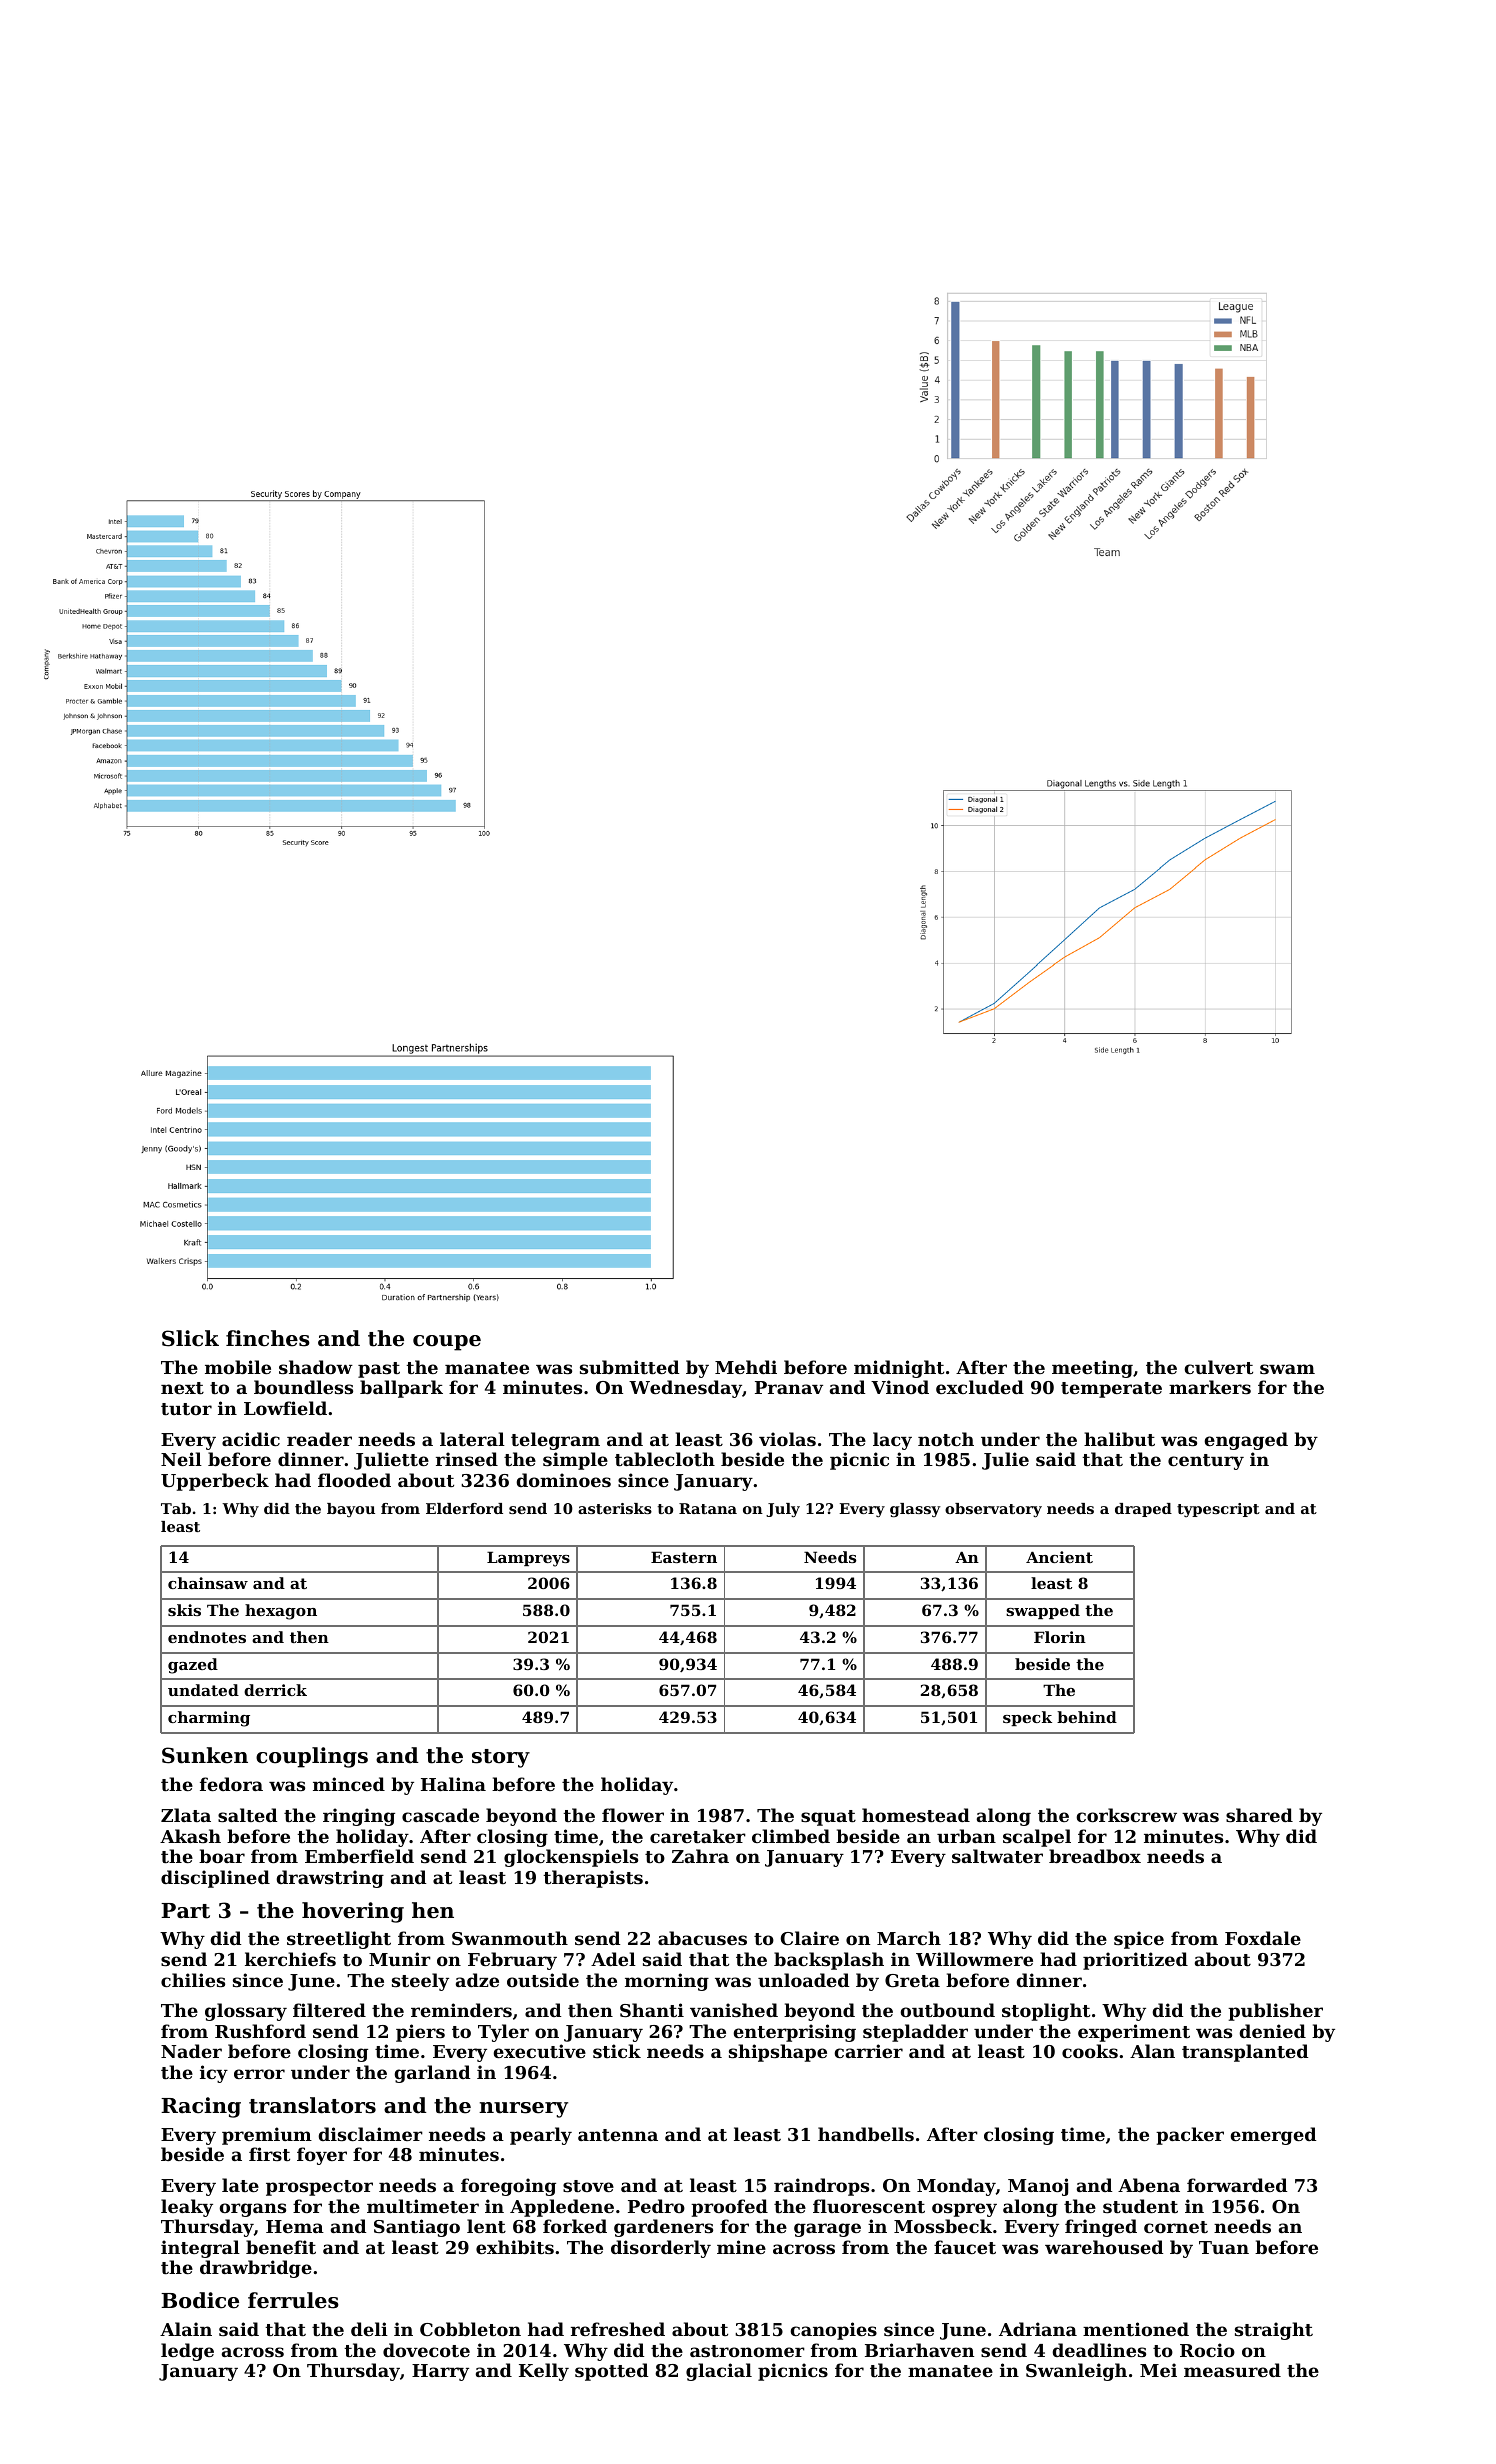  I want to click on Harry, so click(440, 2372).
